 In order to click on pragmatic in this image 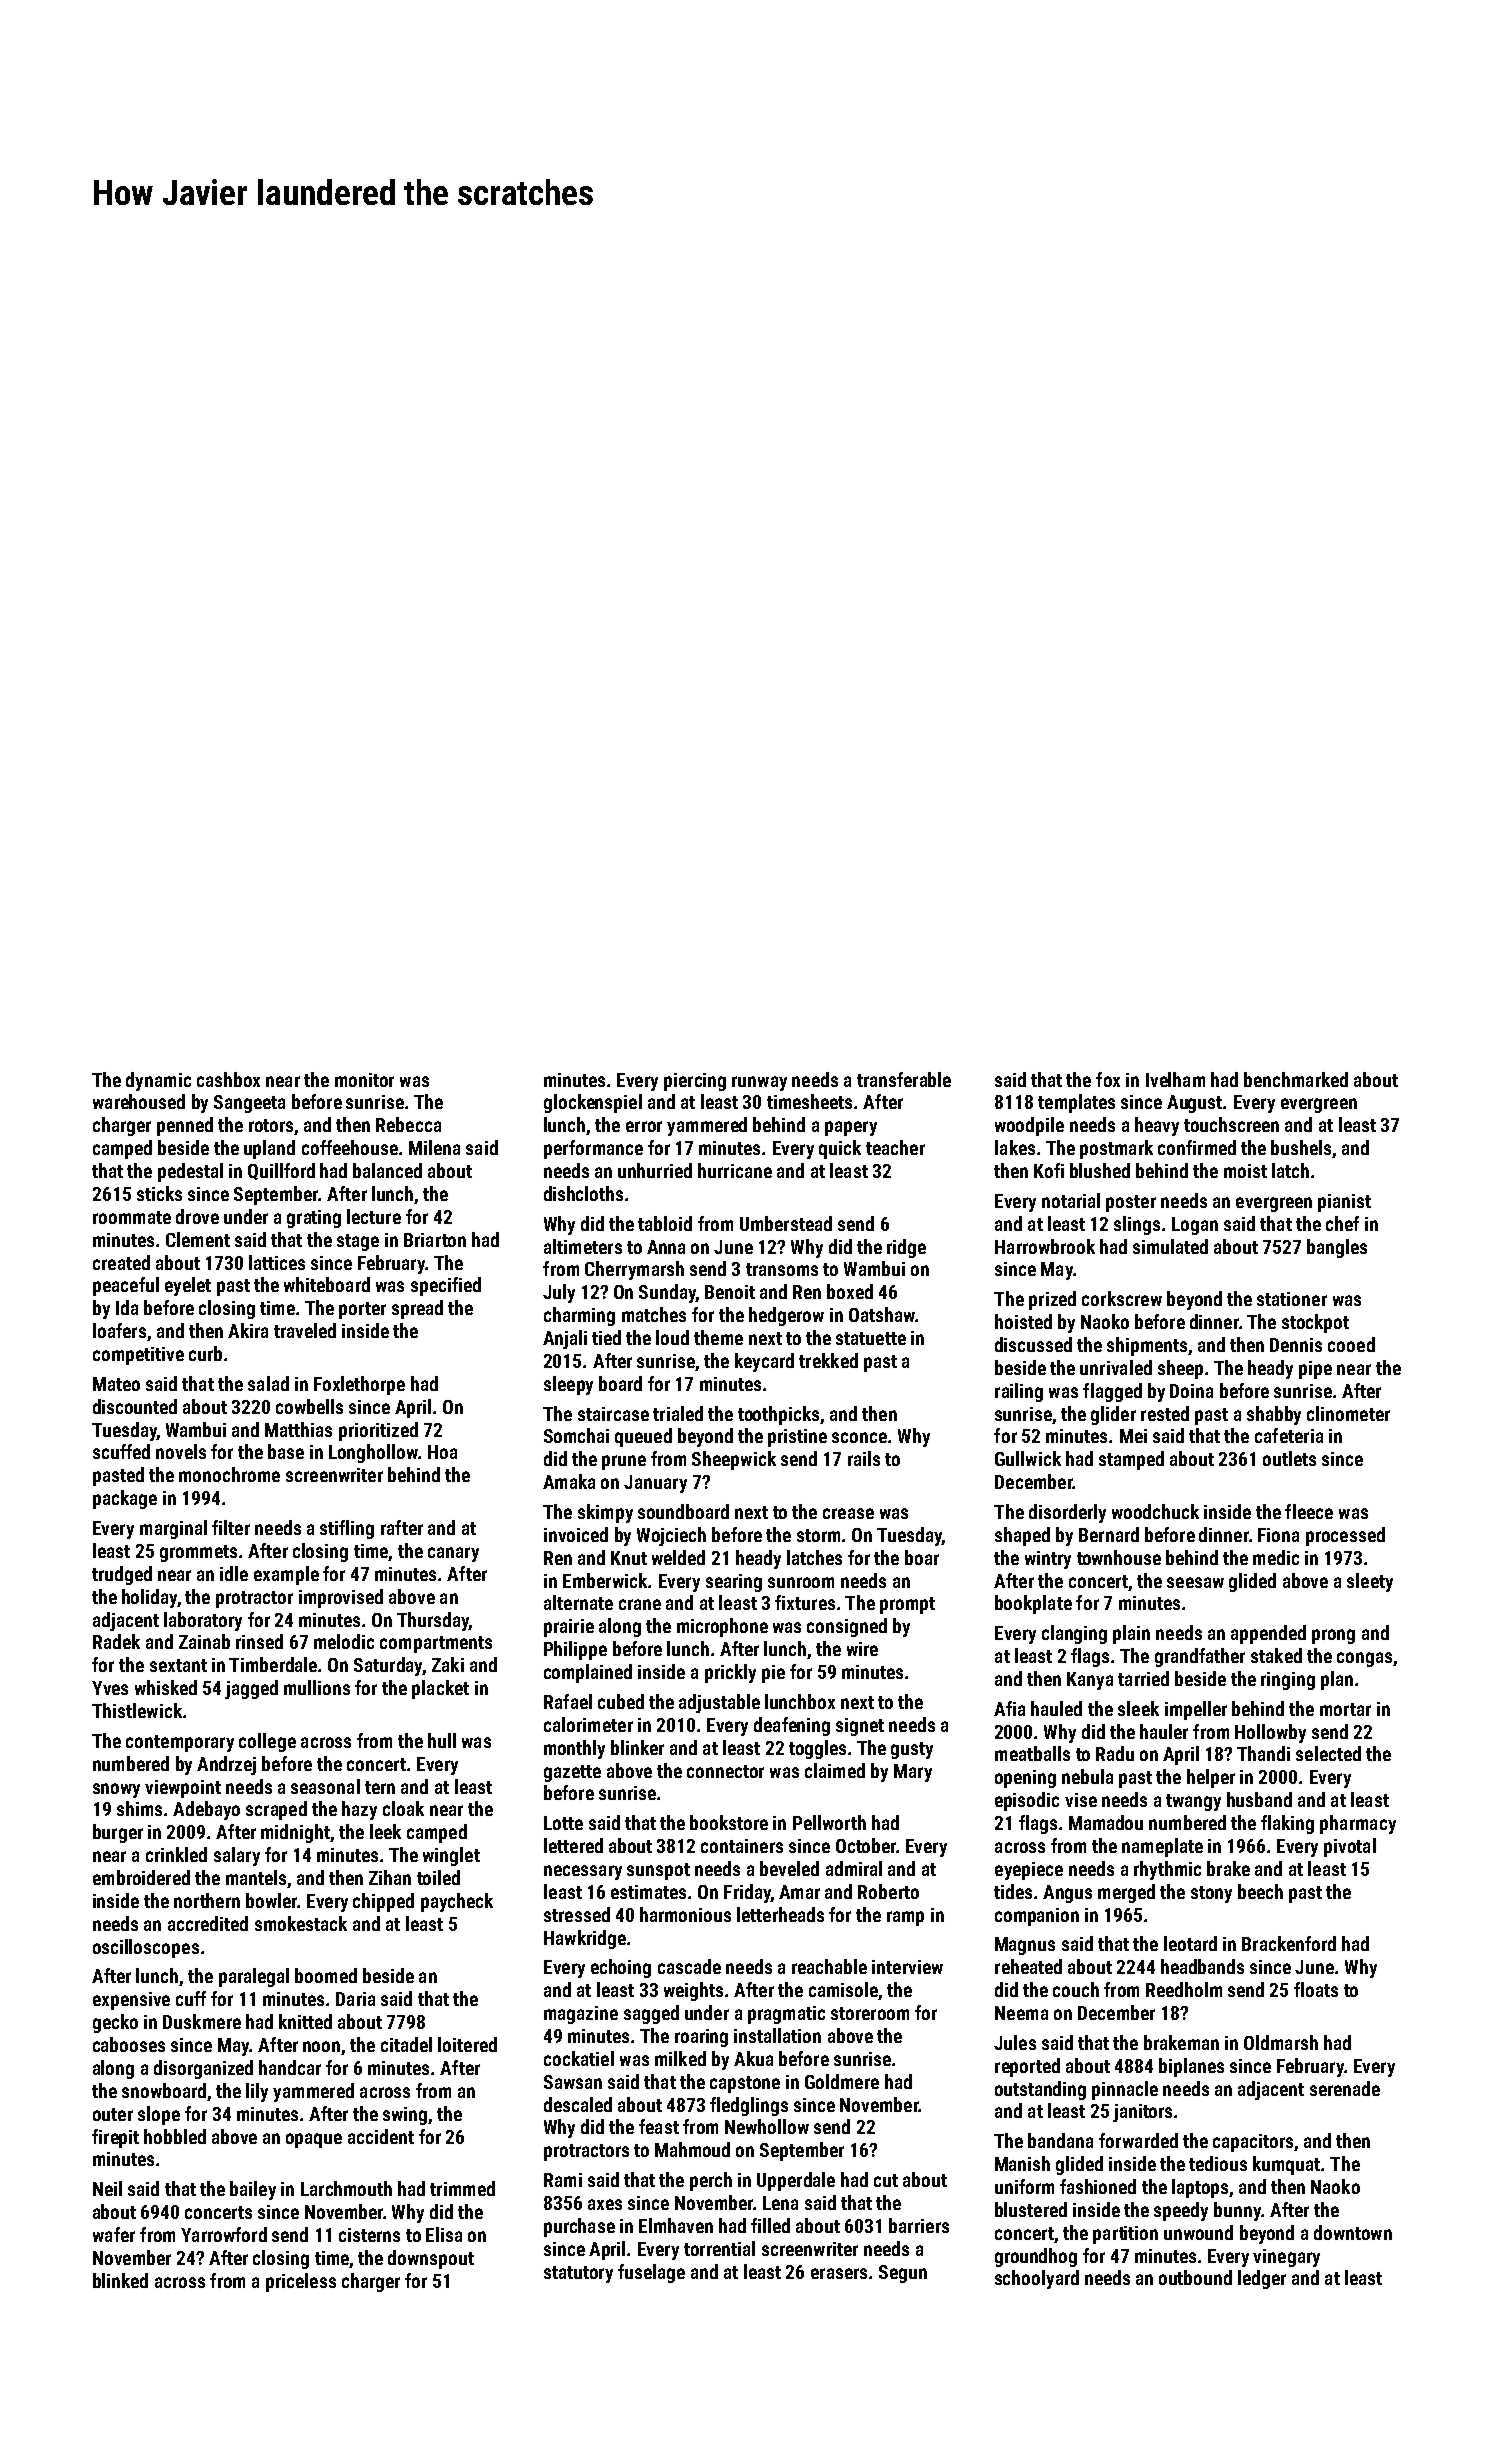, I will do `click(786, 2015)`.
